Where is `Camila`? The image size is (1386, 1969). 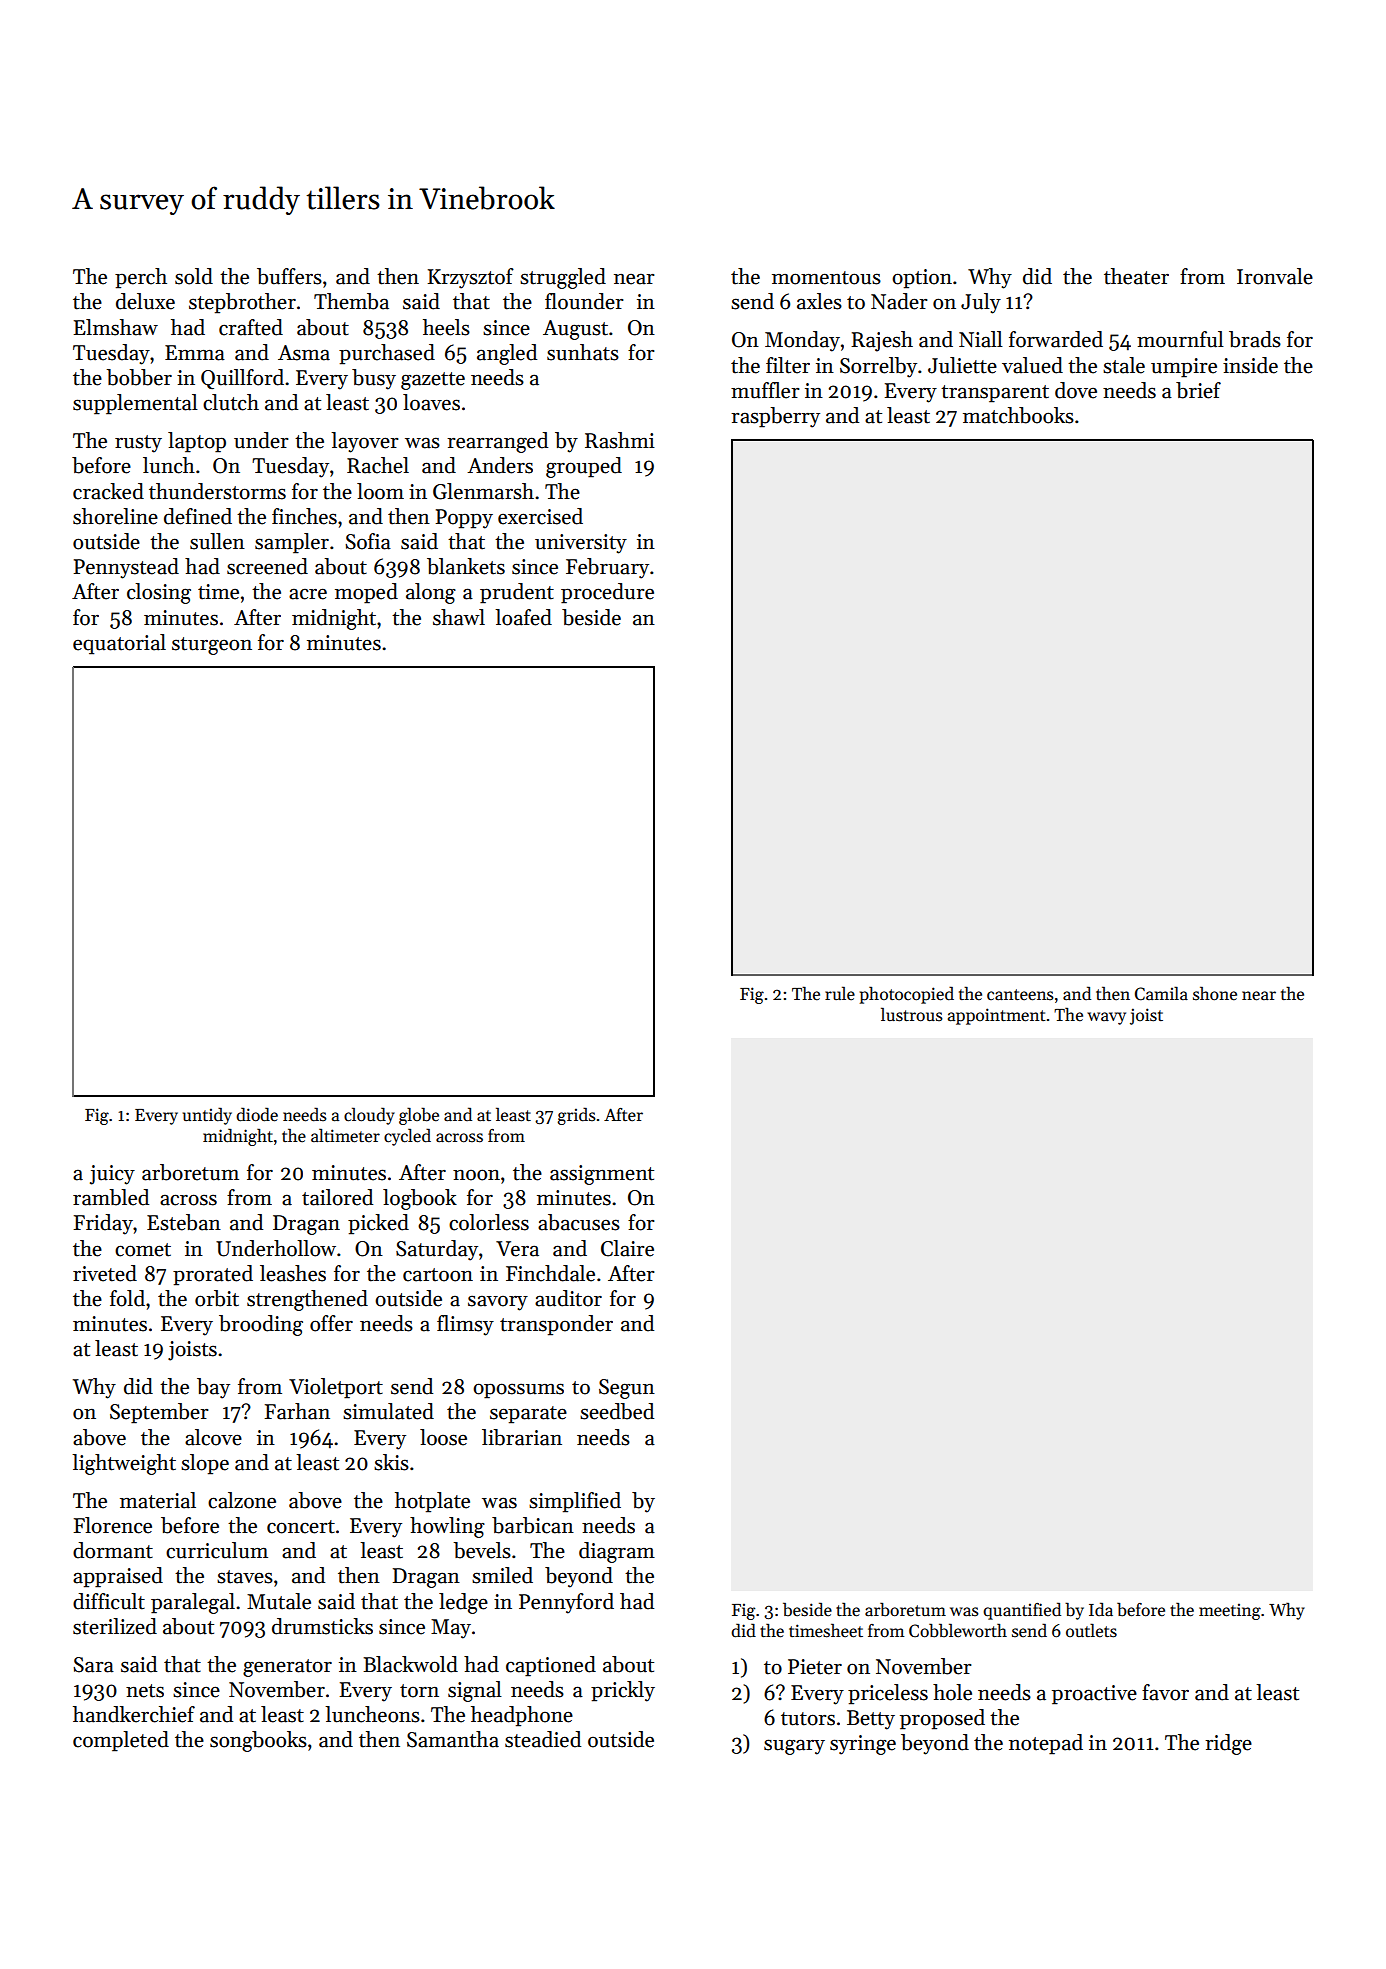
Camila is located at coordinates (1161, 993).
